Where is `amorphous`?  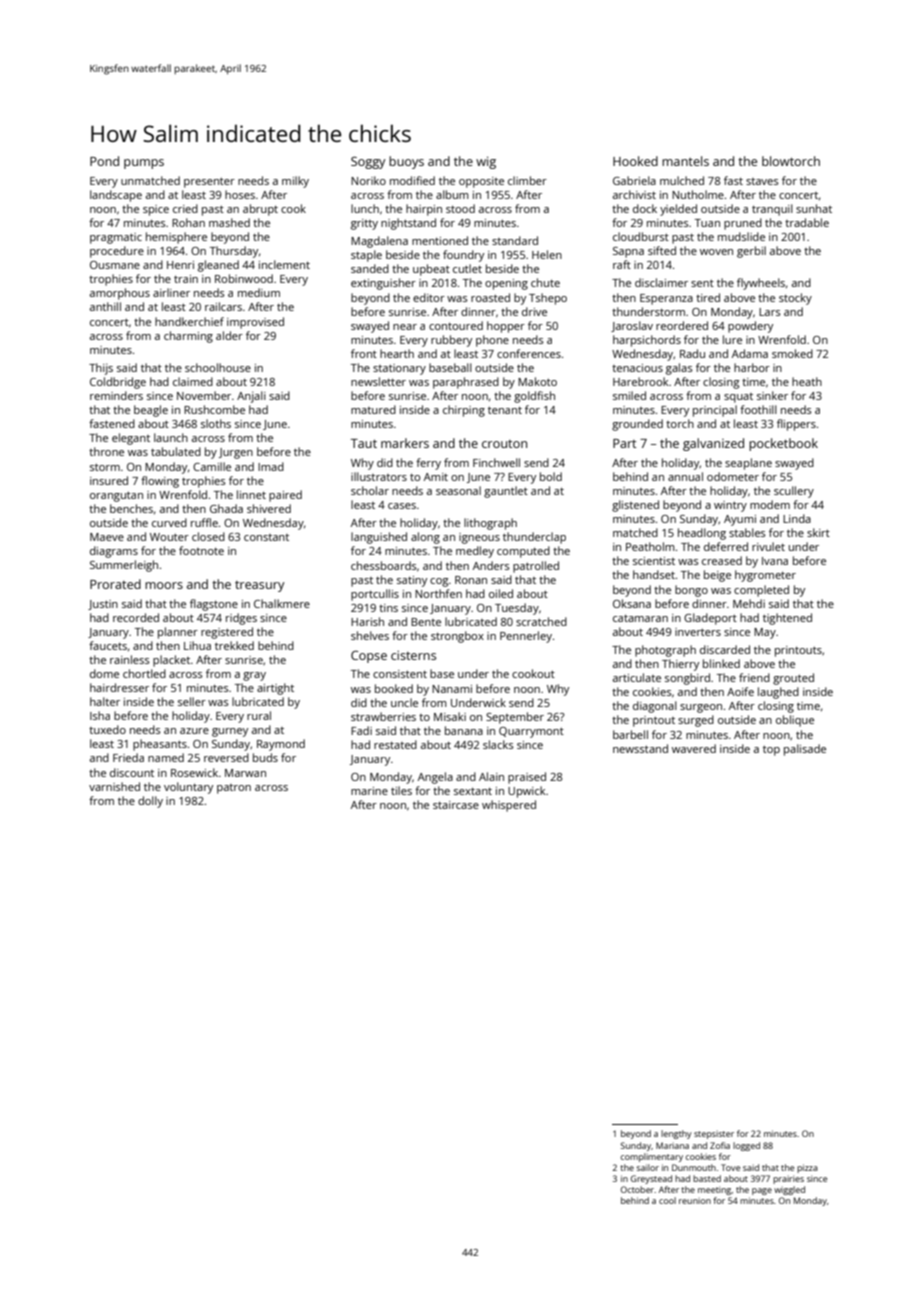 amorphous is located at coordinates (120, 294).
